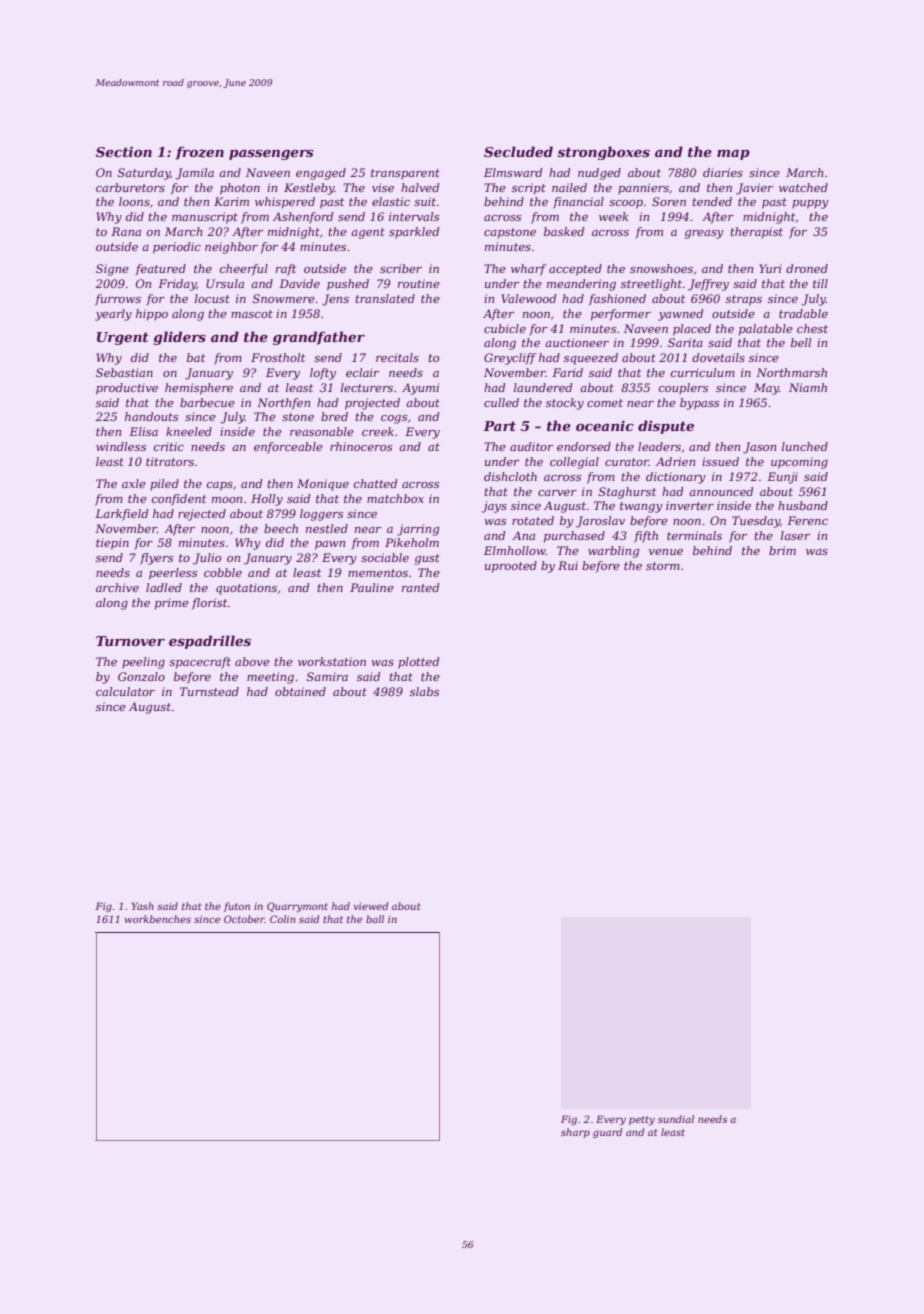 The width and height of the screenshot is (924, 1314). I want to click on Yash, so click(143, 906).
